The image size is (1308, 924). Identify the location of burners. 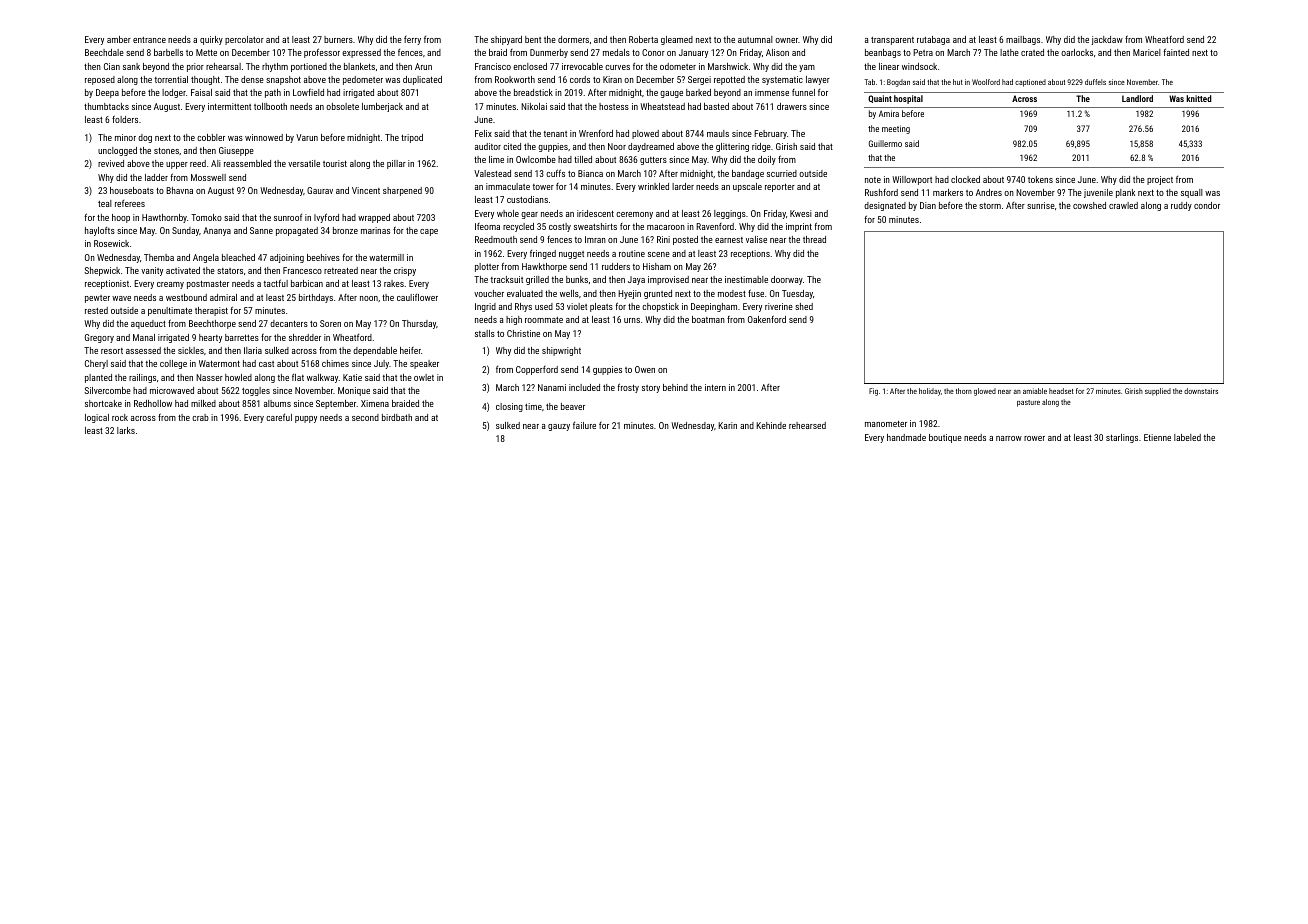
(338, 39).
